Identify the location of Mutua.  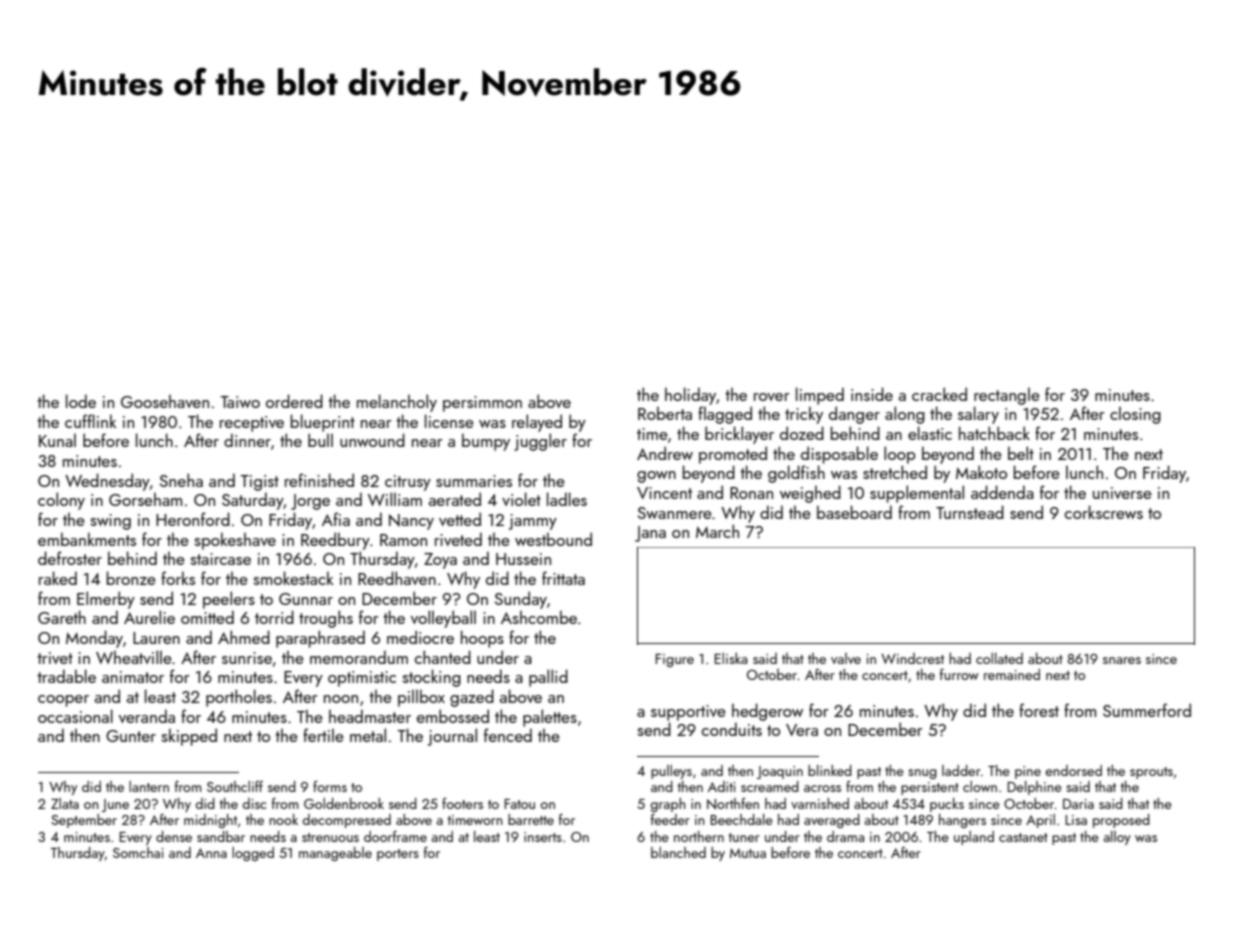
(748, 853).
